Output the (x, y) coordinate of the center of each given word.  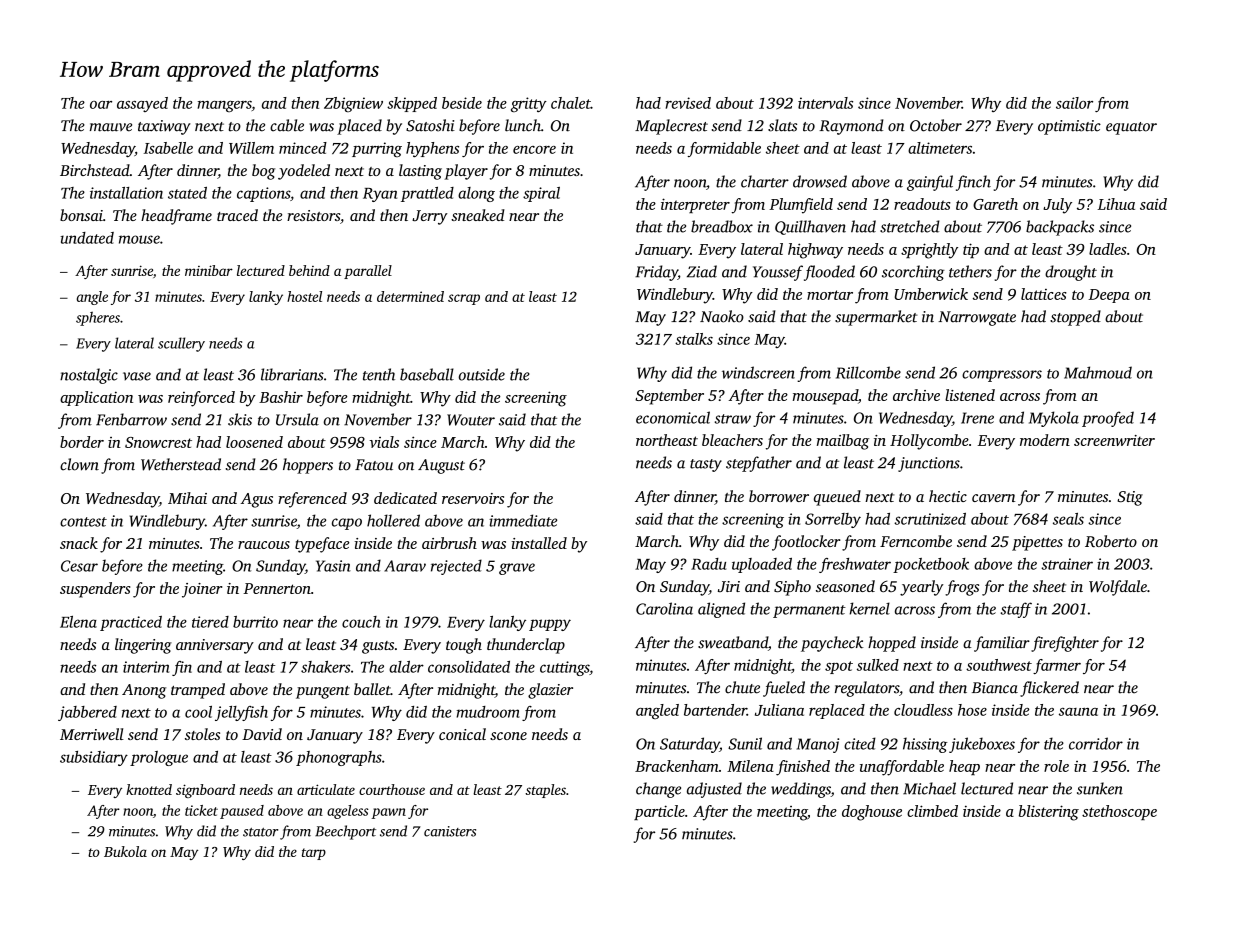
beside (462, 103)
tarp (314, 854)
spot (839, 667)
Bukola (125, 851)
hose (972, 710)
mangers (224, 106)
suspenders (95, 590)
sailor (1074, 103)
